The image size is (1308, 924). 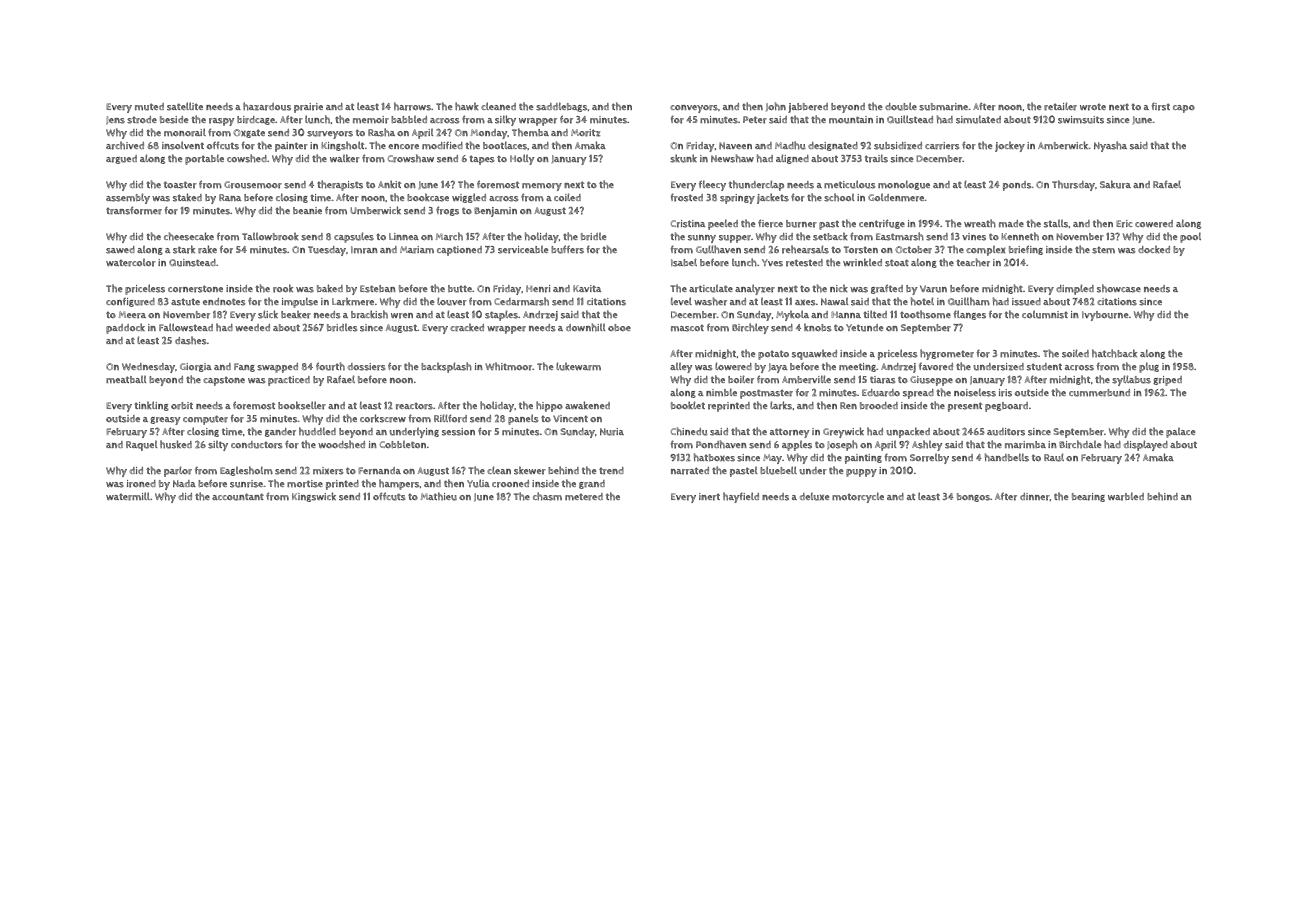 What do you see at coordinates (801, 224) in the screenshot?
I see `burner` at bounding box center [801, 224].
